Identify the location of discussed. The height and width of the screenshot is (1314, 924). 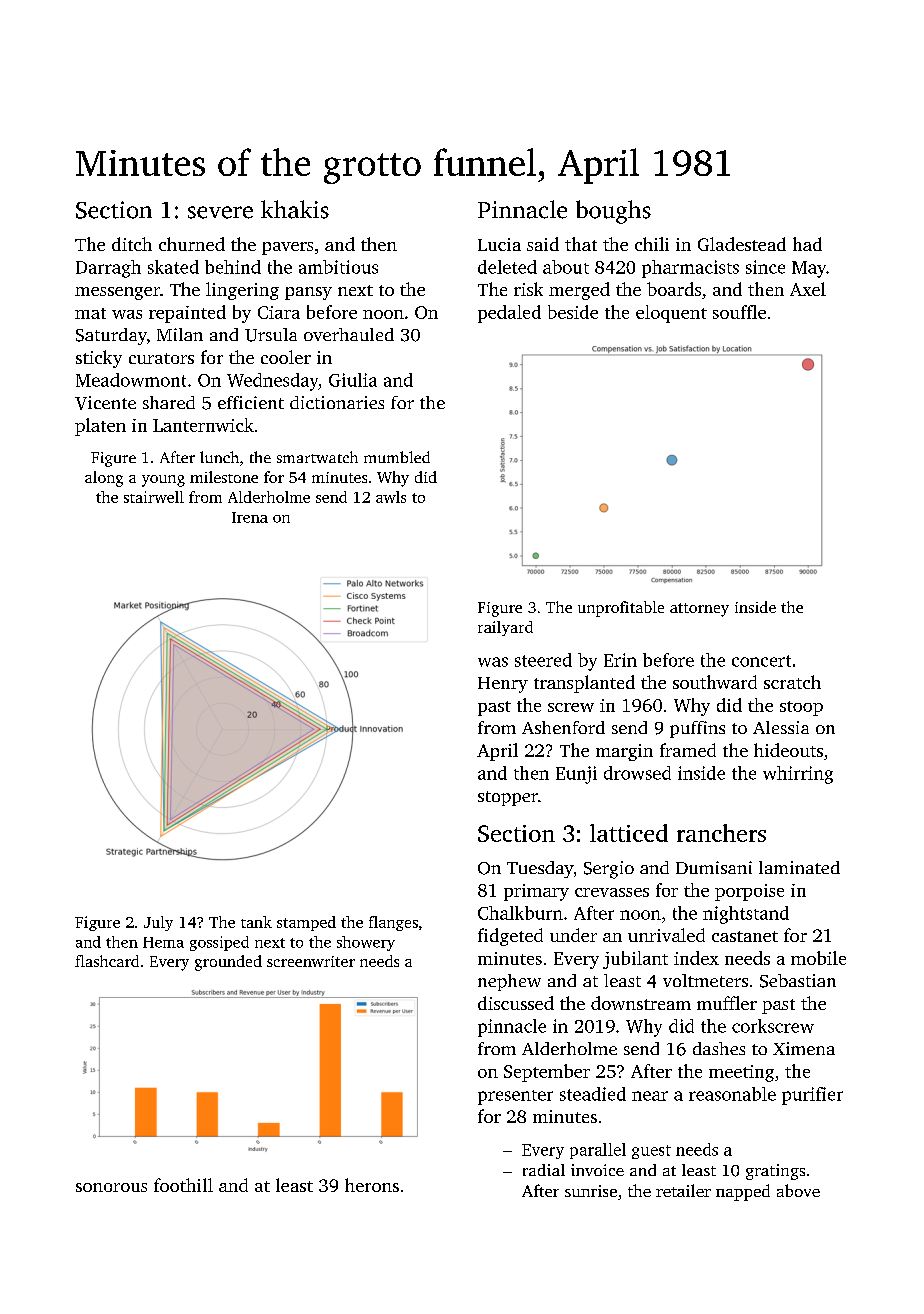
(516, 1003).
